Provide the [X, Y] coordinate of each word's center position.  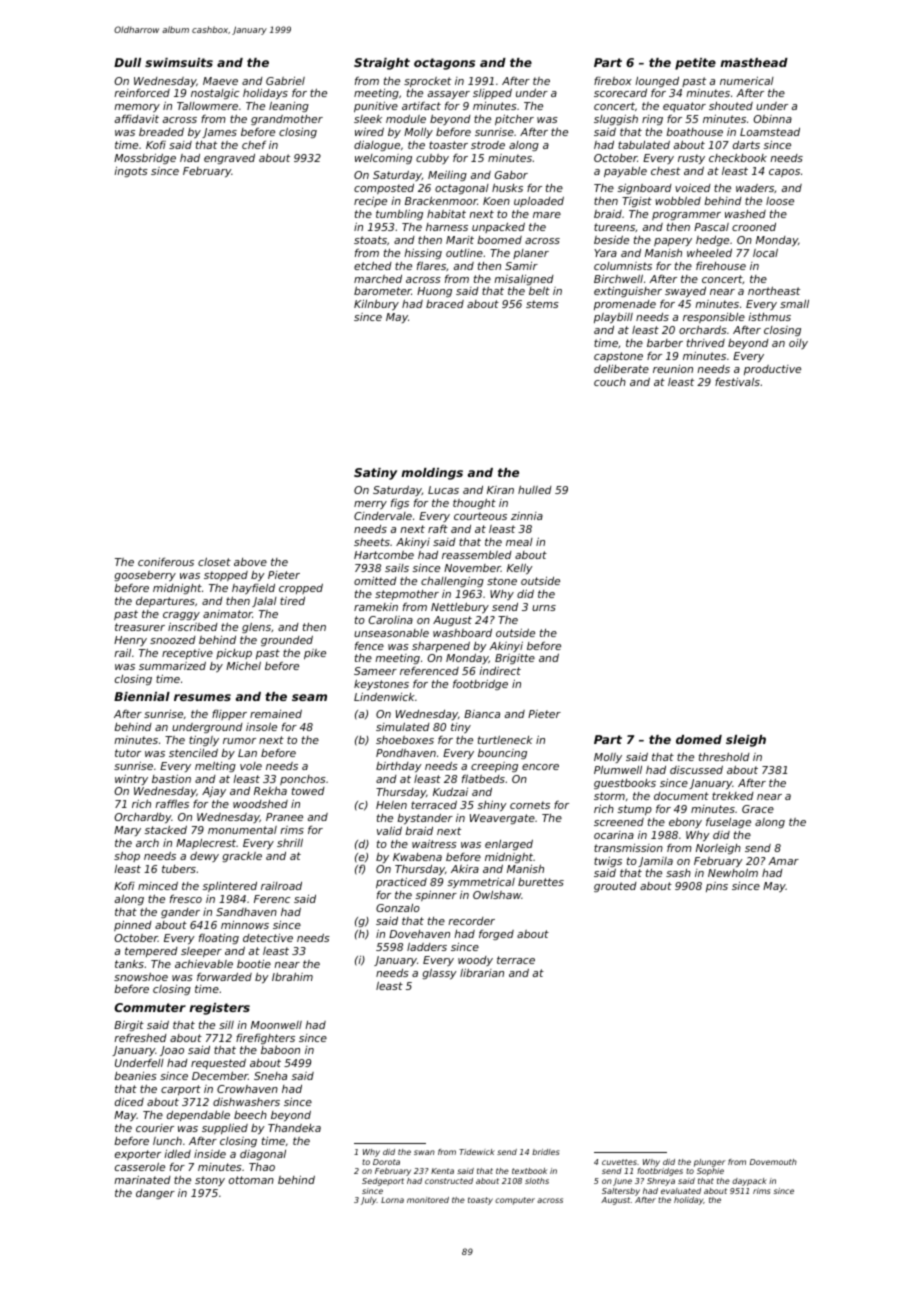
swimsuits [179, 62]
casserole [140, 1166]
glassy [439, 973]
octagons [444, 64]
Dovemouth [773, 1162]
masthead [754, 62]
